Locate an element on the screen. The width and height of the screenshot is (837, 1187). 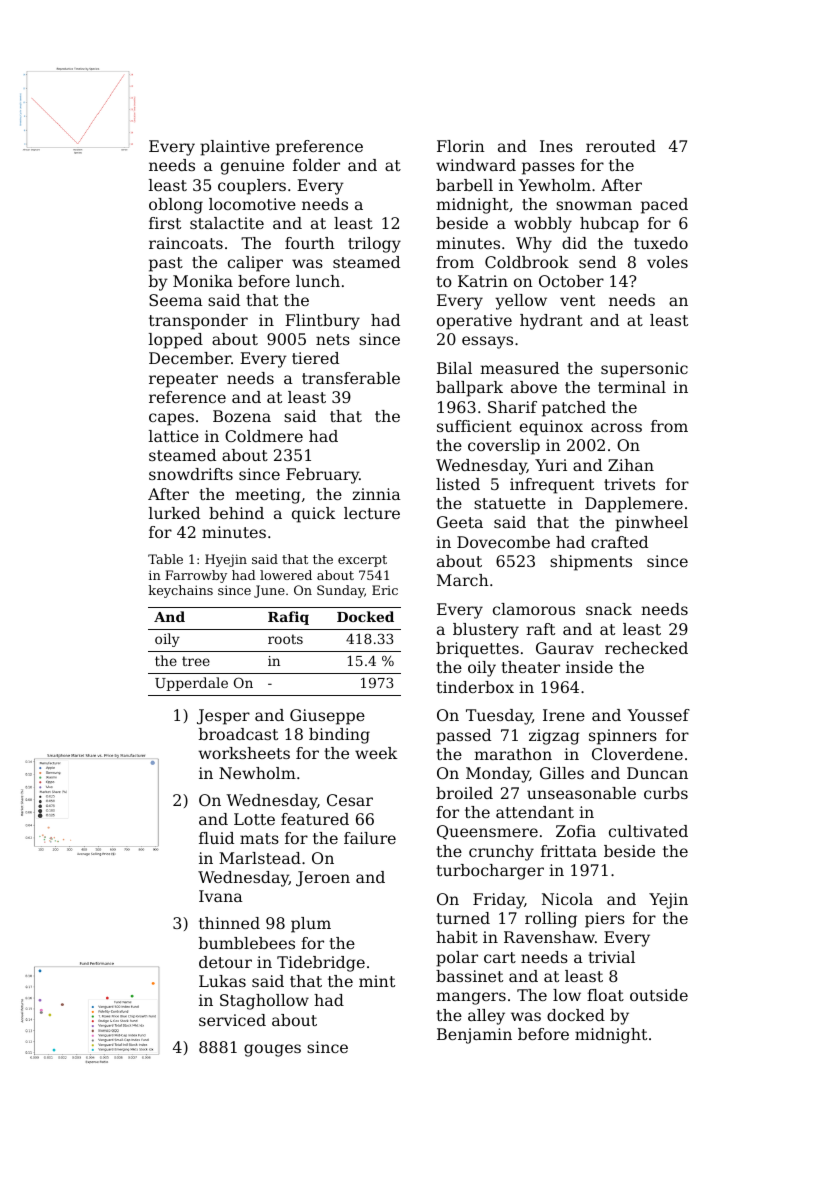
Bozena is located at coordinates (242, 416).
